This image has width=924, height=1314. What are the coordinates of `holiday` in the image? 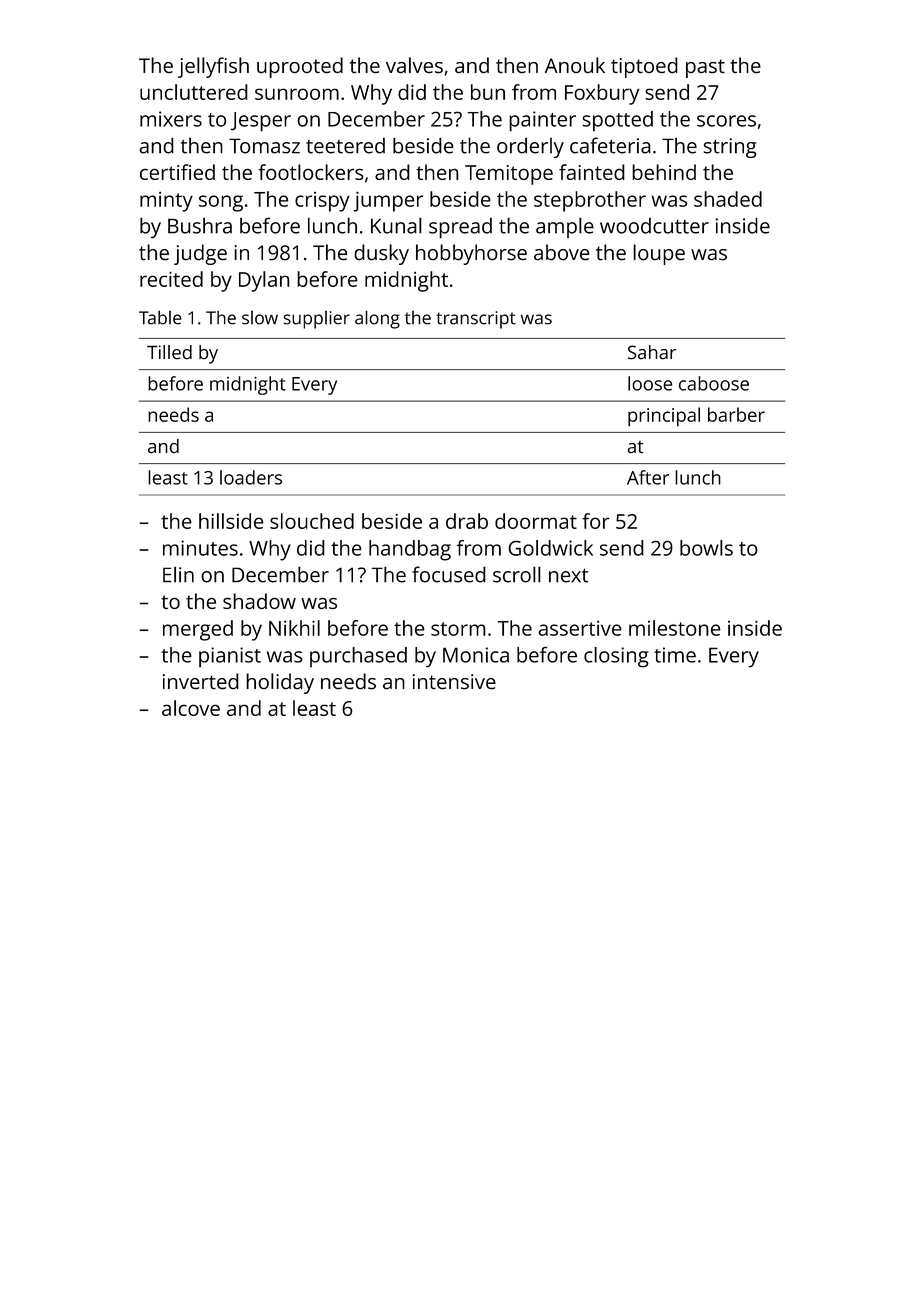 It's located at (280, 683).
